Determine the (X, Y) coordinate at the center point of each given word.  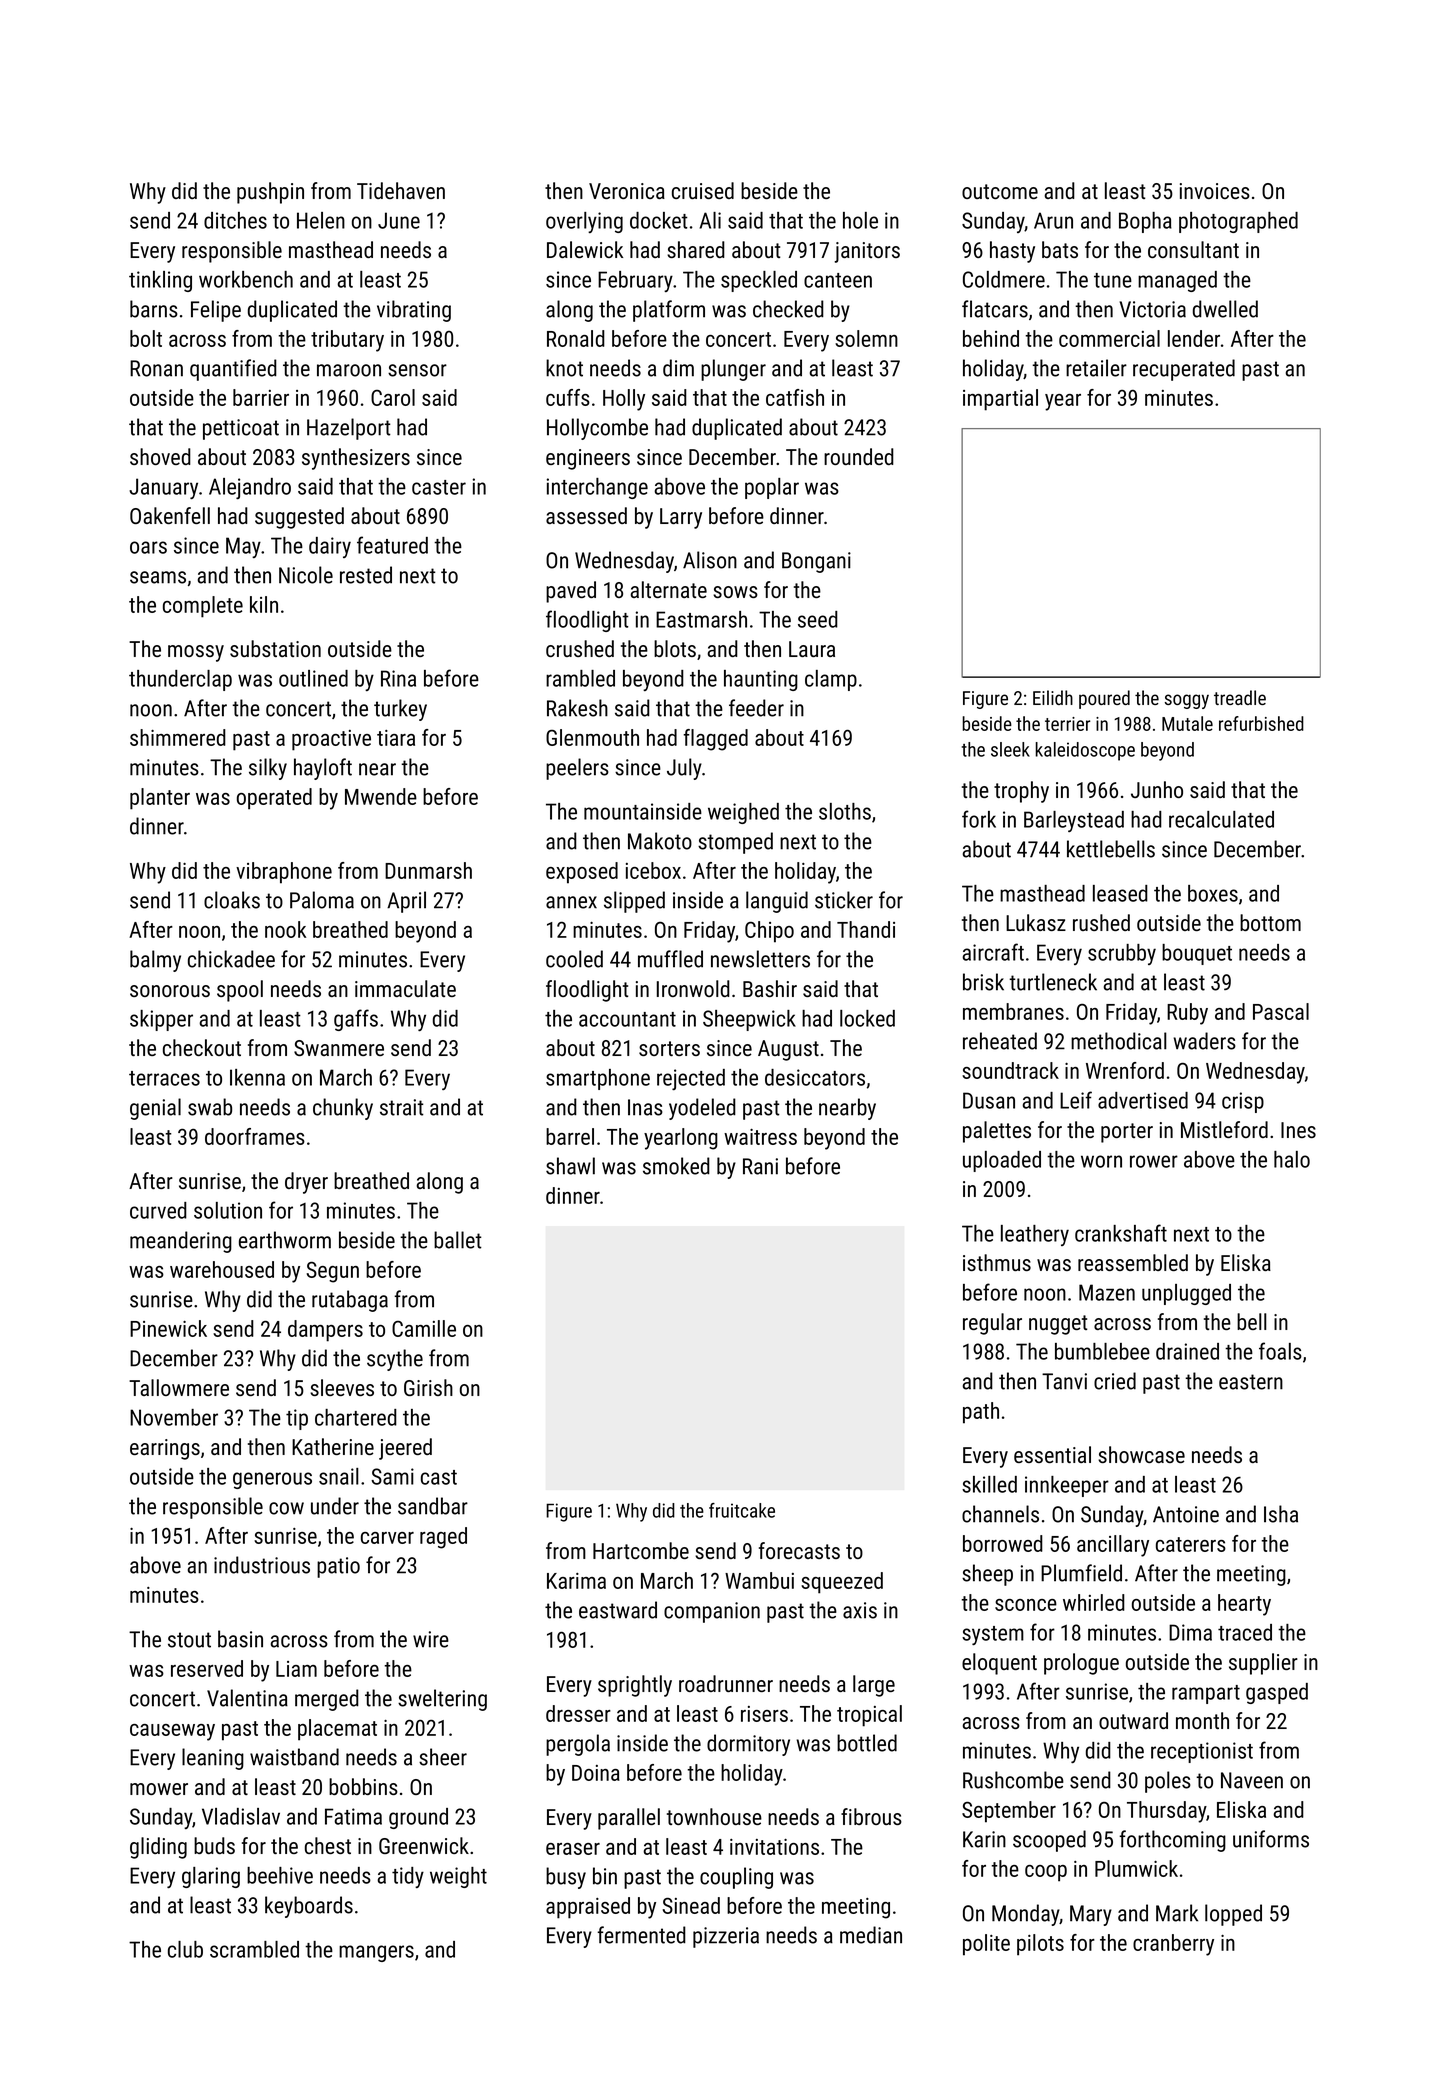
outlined (313, 678)
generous (272, 1480)
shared (696, 249)
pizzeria (726, 1937)
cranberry (1173, 1945)
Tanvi (1064, 1381)
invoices (1215, 191)
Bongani (816, 562)
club (185, 1949)
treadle (1240, 697)
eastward (618, 1610)
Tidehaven (401, 190)
